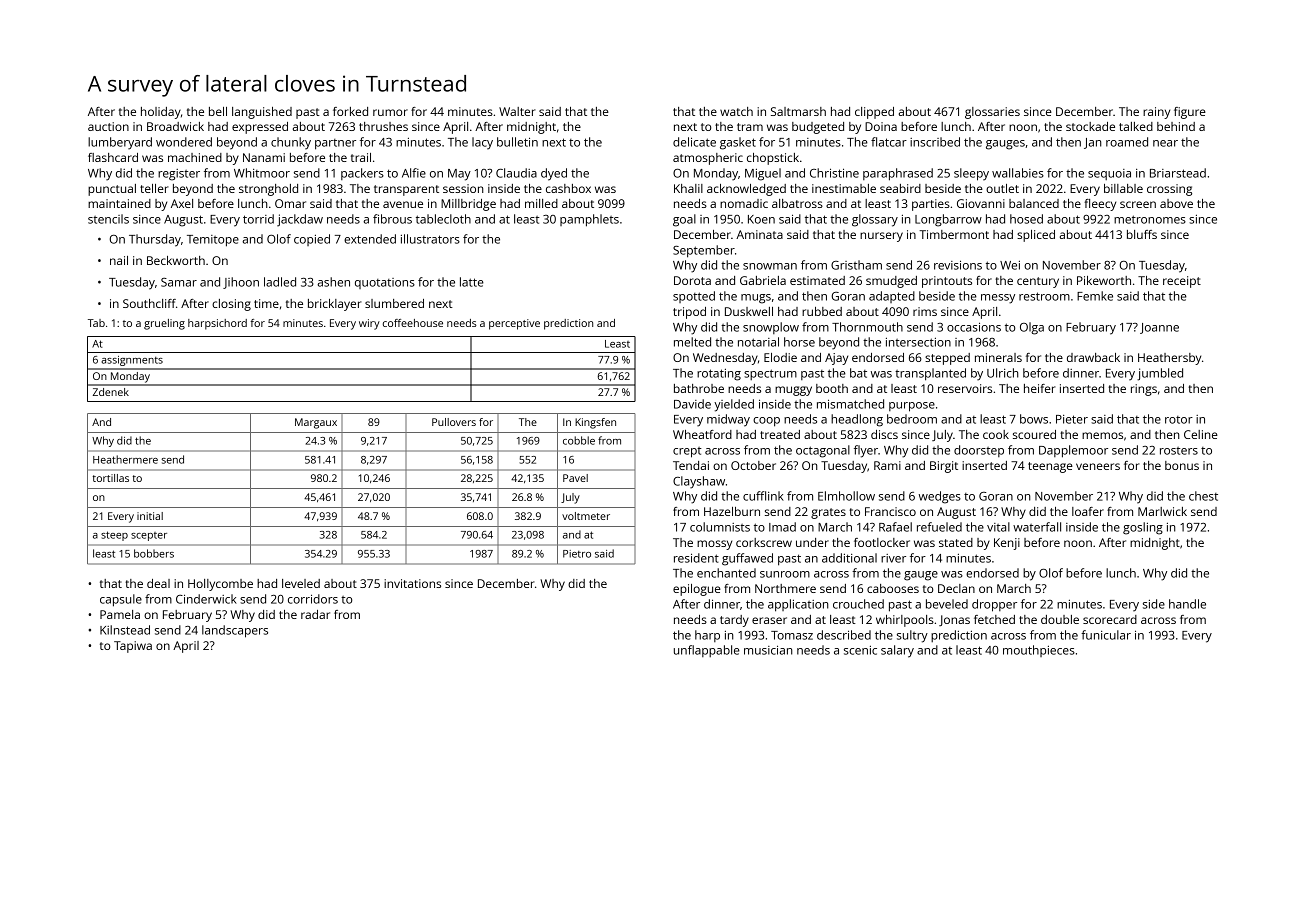 Image resolution: width=1308 pixels, height=924 pixels. Describe the element at coordinates (370, 239) in the screenshot. I see `extended` at that location.
